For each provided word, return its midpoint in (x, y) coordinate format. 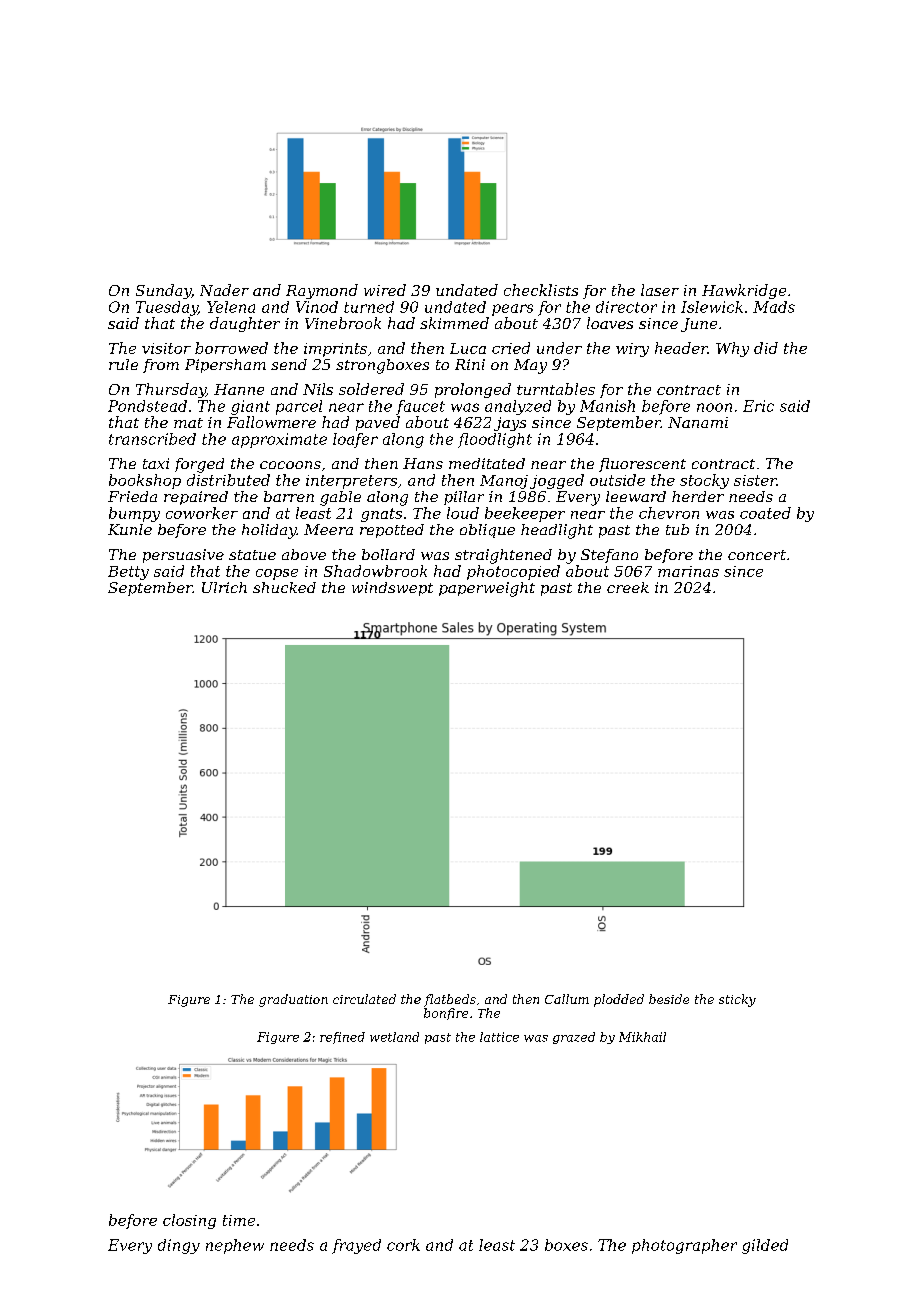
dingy (179, 1246)
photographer (684, 1246)
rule (123, 364)
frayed (356, 1246)
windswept (392, 589)
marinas (688, 571)
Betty (128, 573)
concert (757, 555)
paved (378, 423)
